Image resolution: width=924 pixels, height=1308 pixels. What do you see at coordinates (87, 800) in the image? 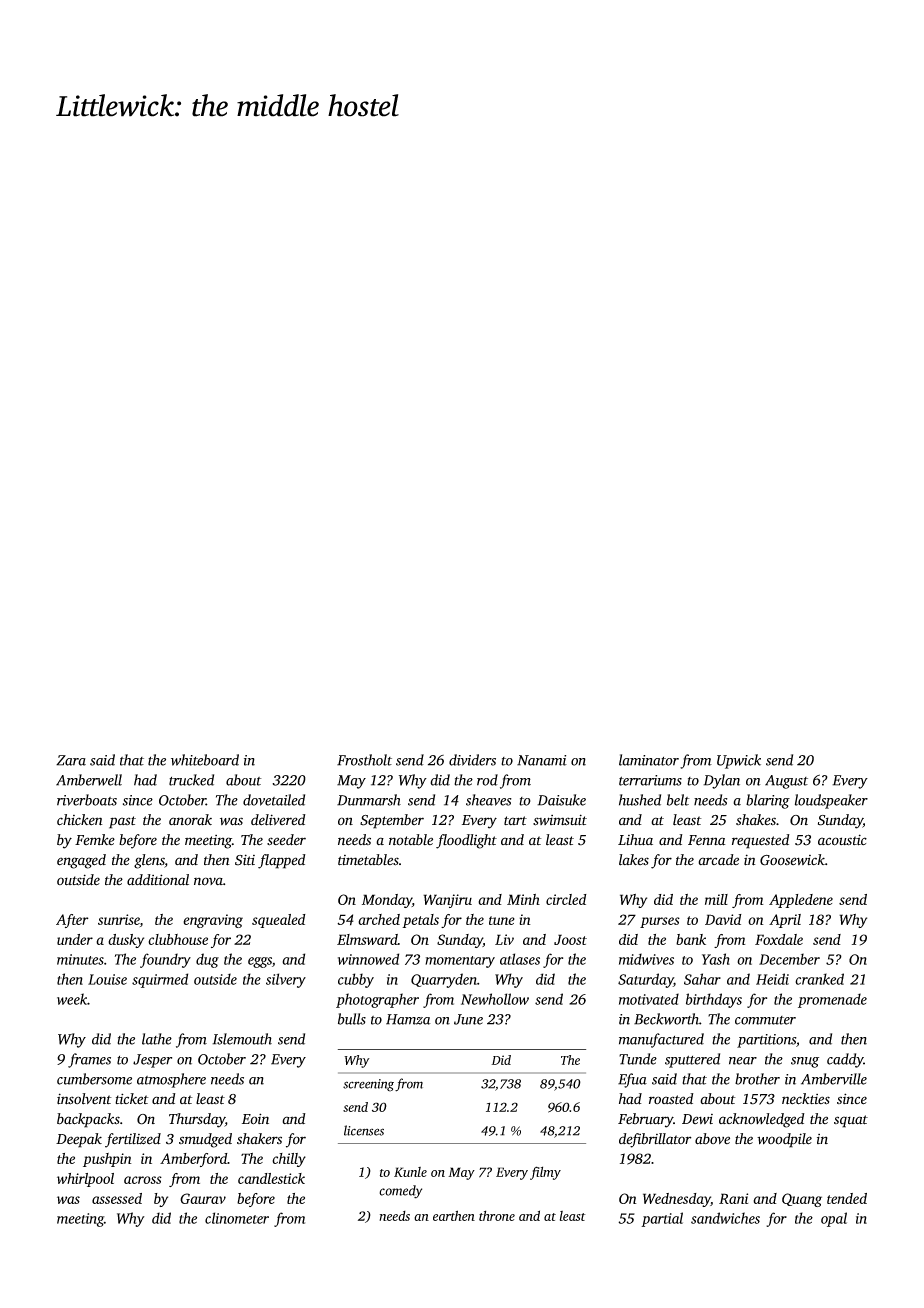
I see `riverboats` at bounding box center [87, 800].
